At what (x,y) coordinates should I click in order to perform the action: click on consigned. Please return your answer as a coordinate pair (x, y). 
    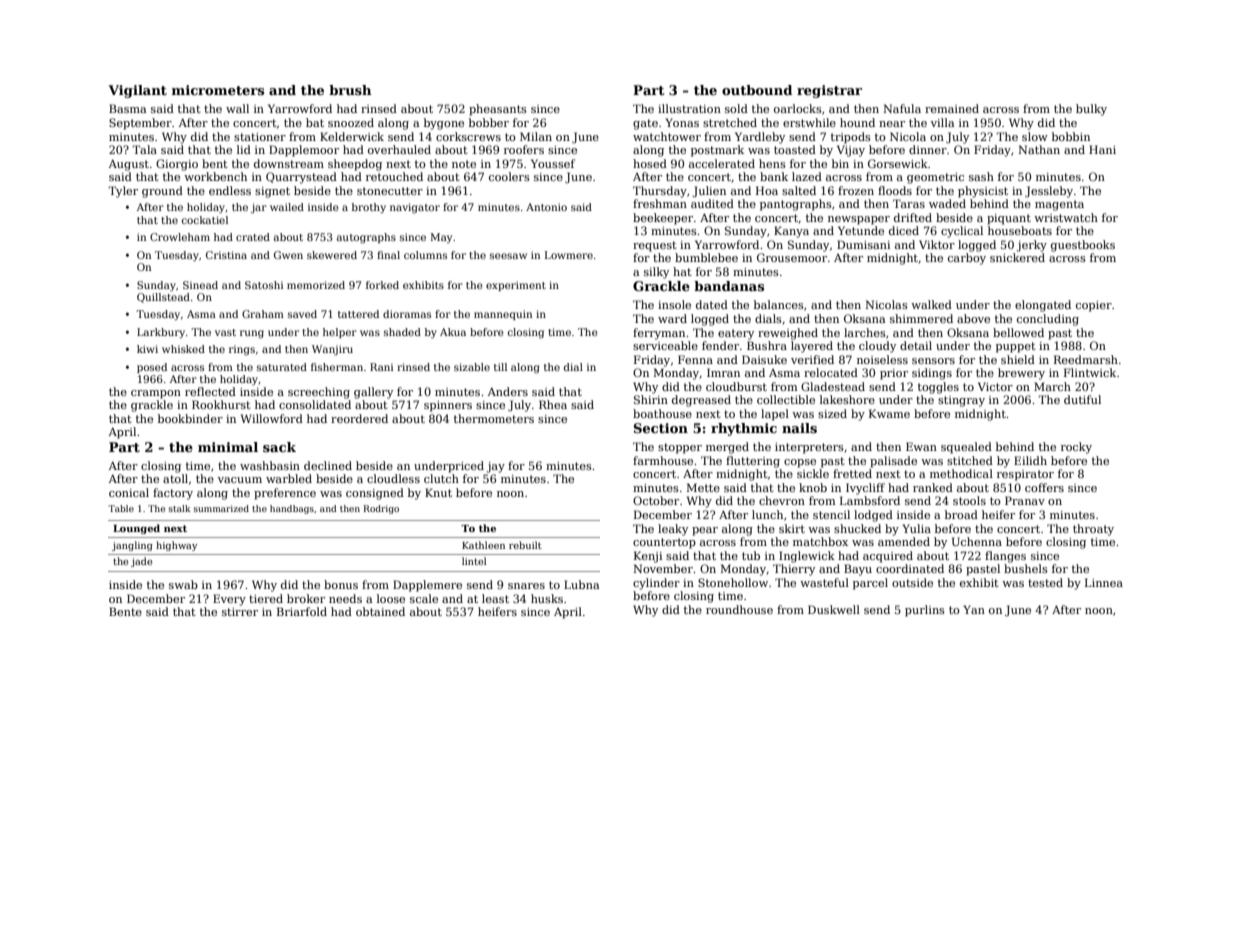
    Looking at the image, I should click on (375, 494).
